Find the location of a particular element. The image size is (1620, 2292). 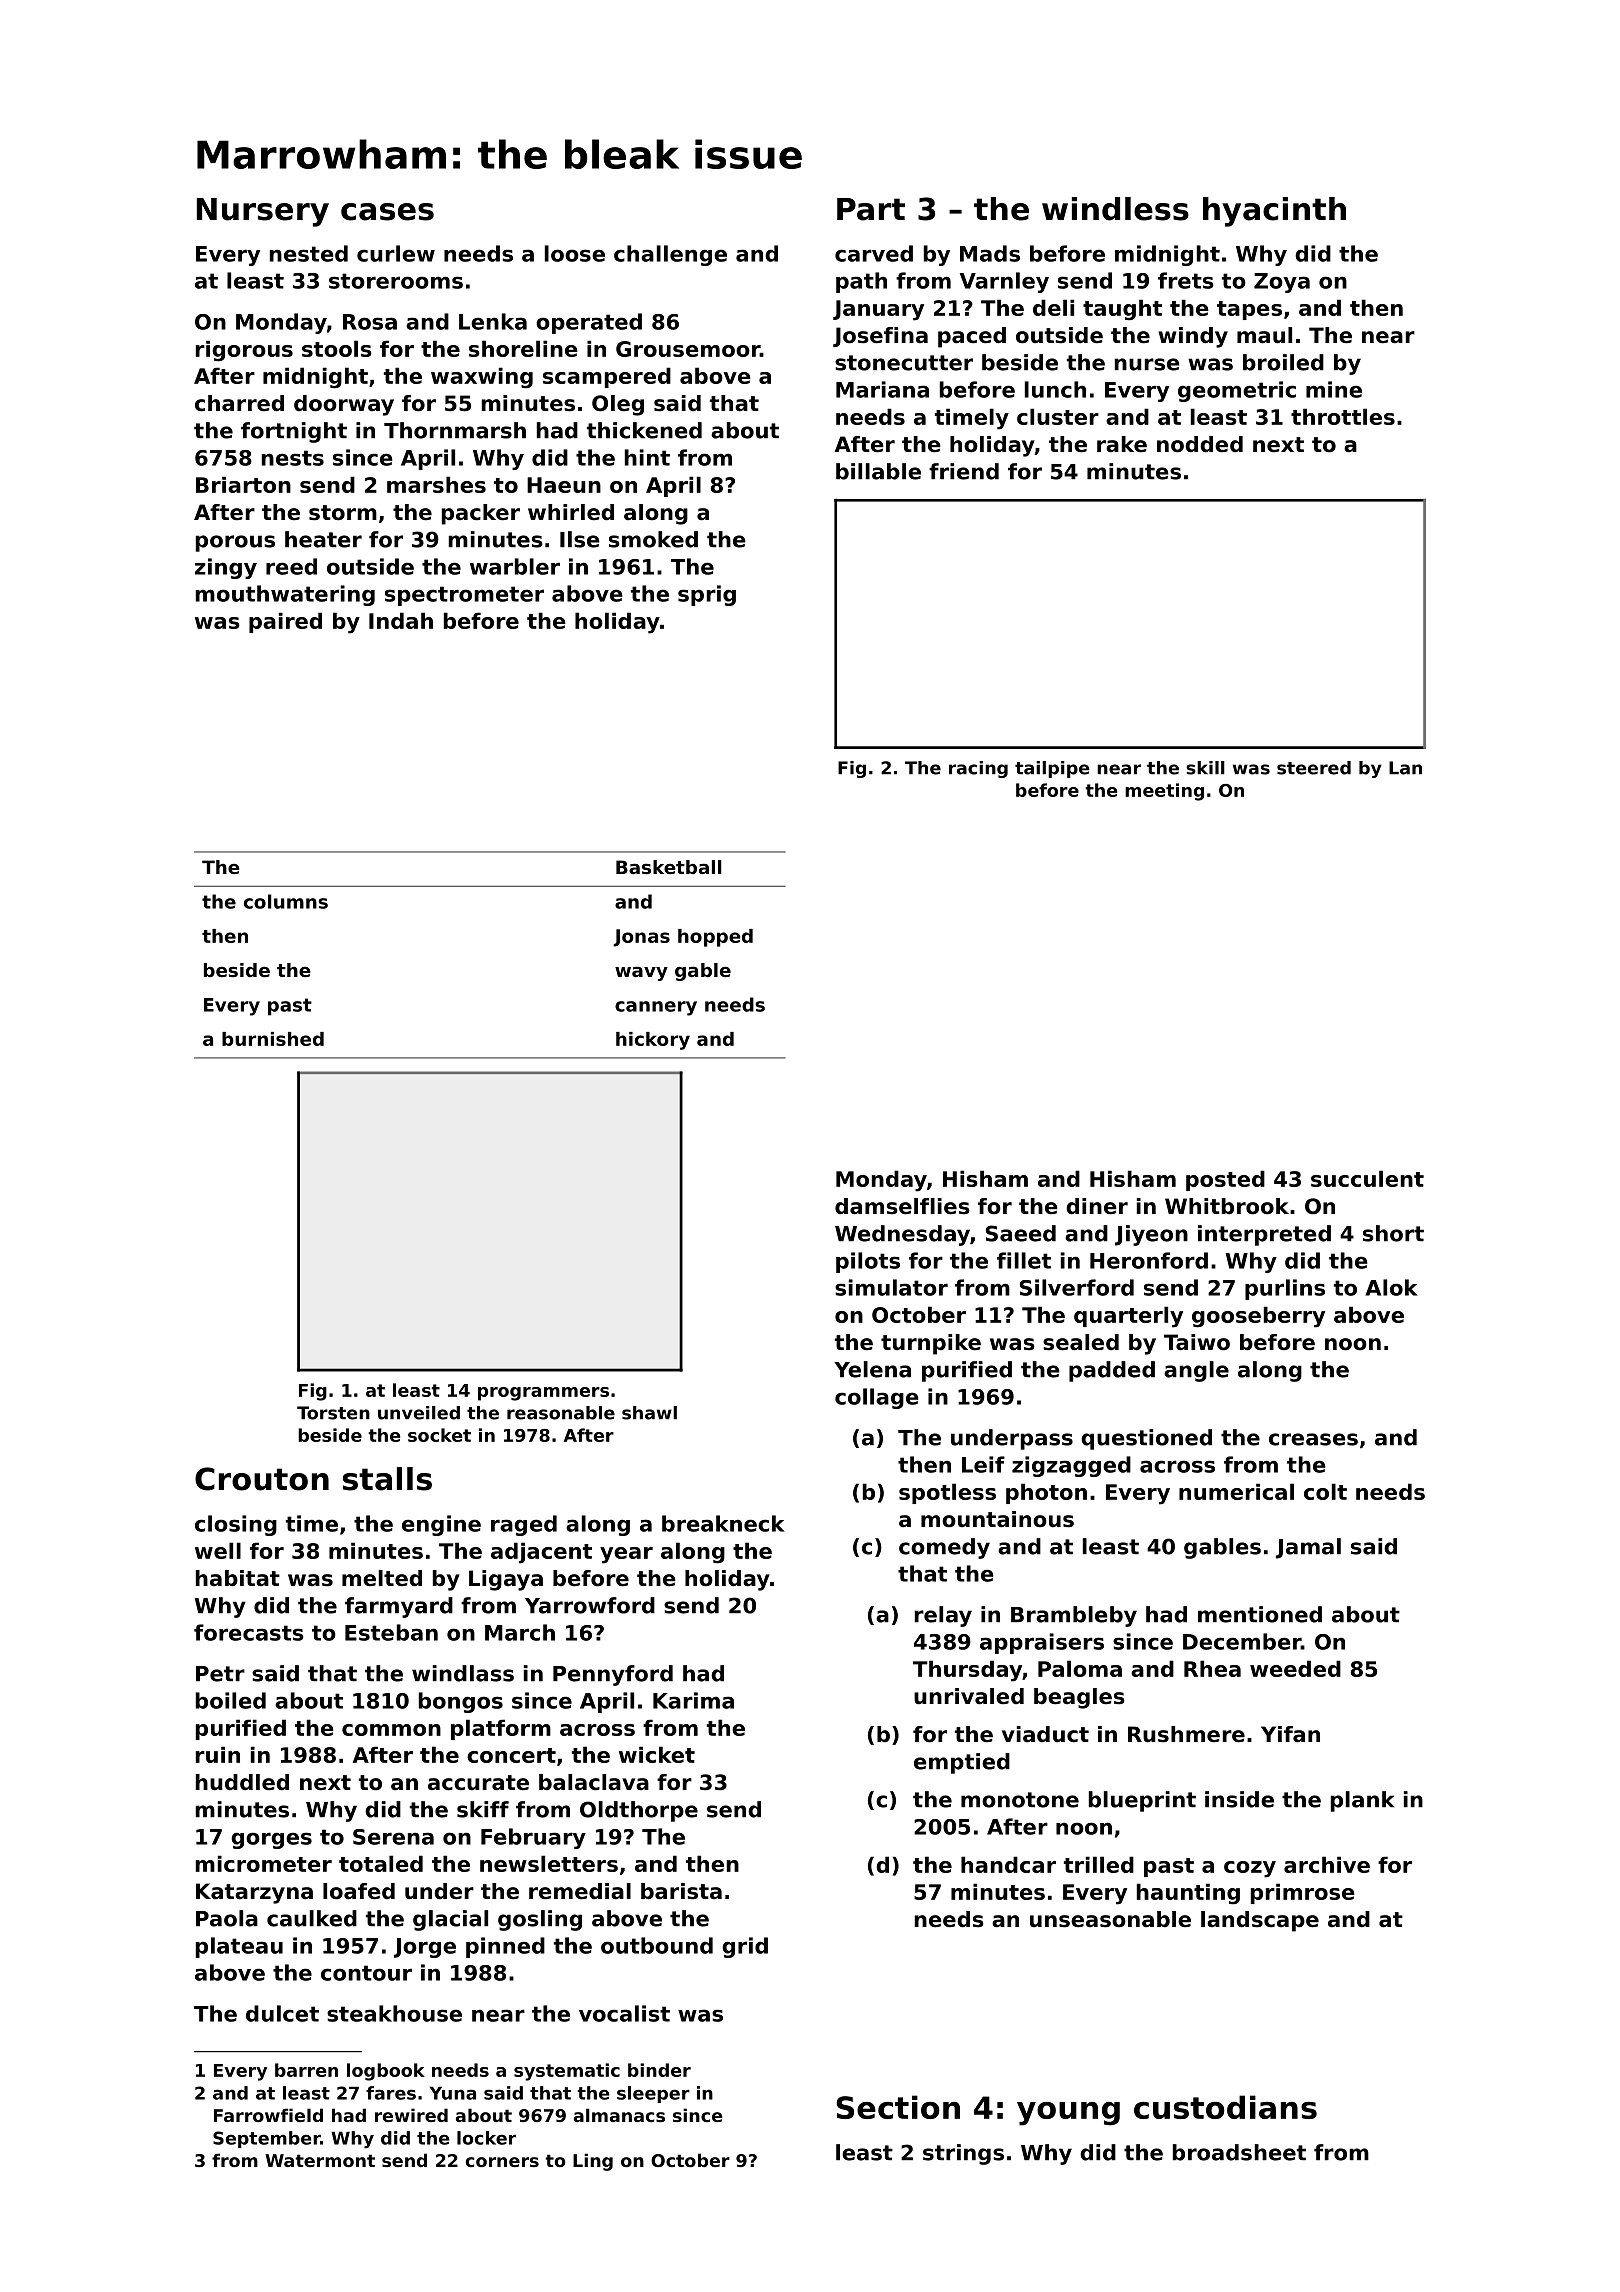

challenge is located at coordinates (670, 255).
